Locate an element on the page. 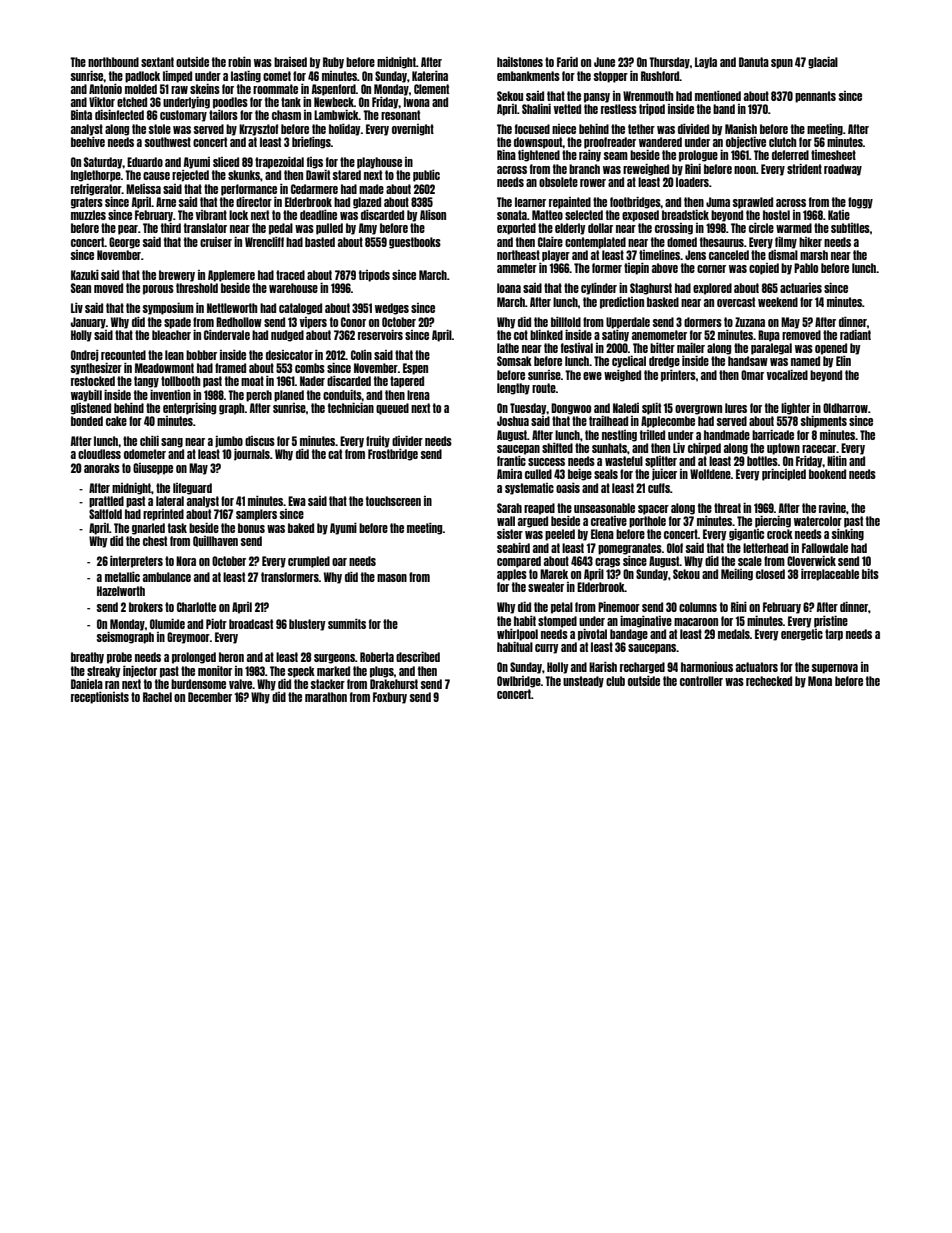 This image has width=952, height=1233. festival is located at coordinates (577, 348).
